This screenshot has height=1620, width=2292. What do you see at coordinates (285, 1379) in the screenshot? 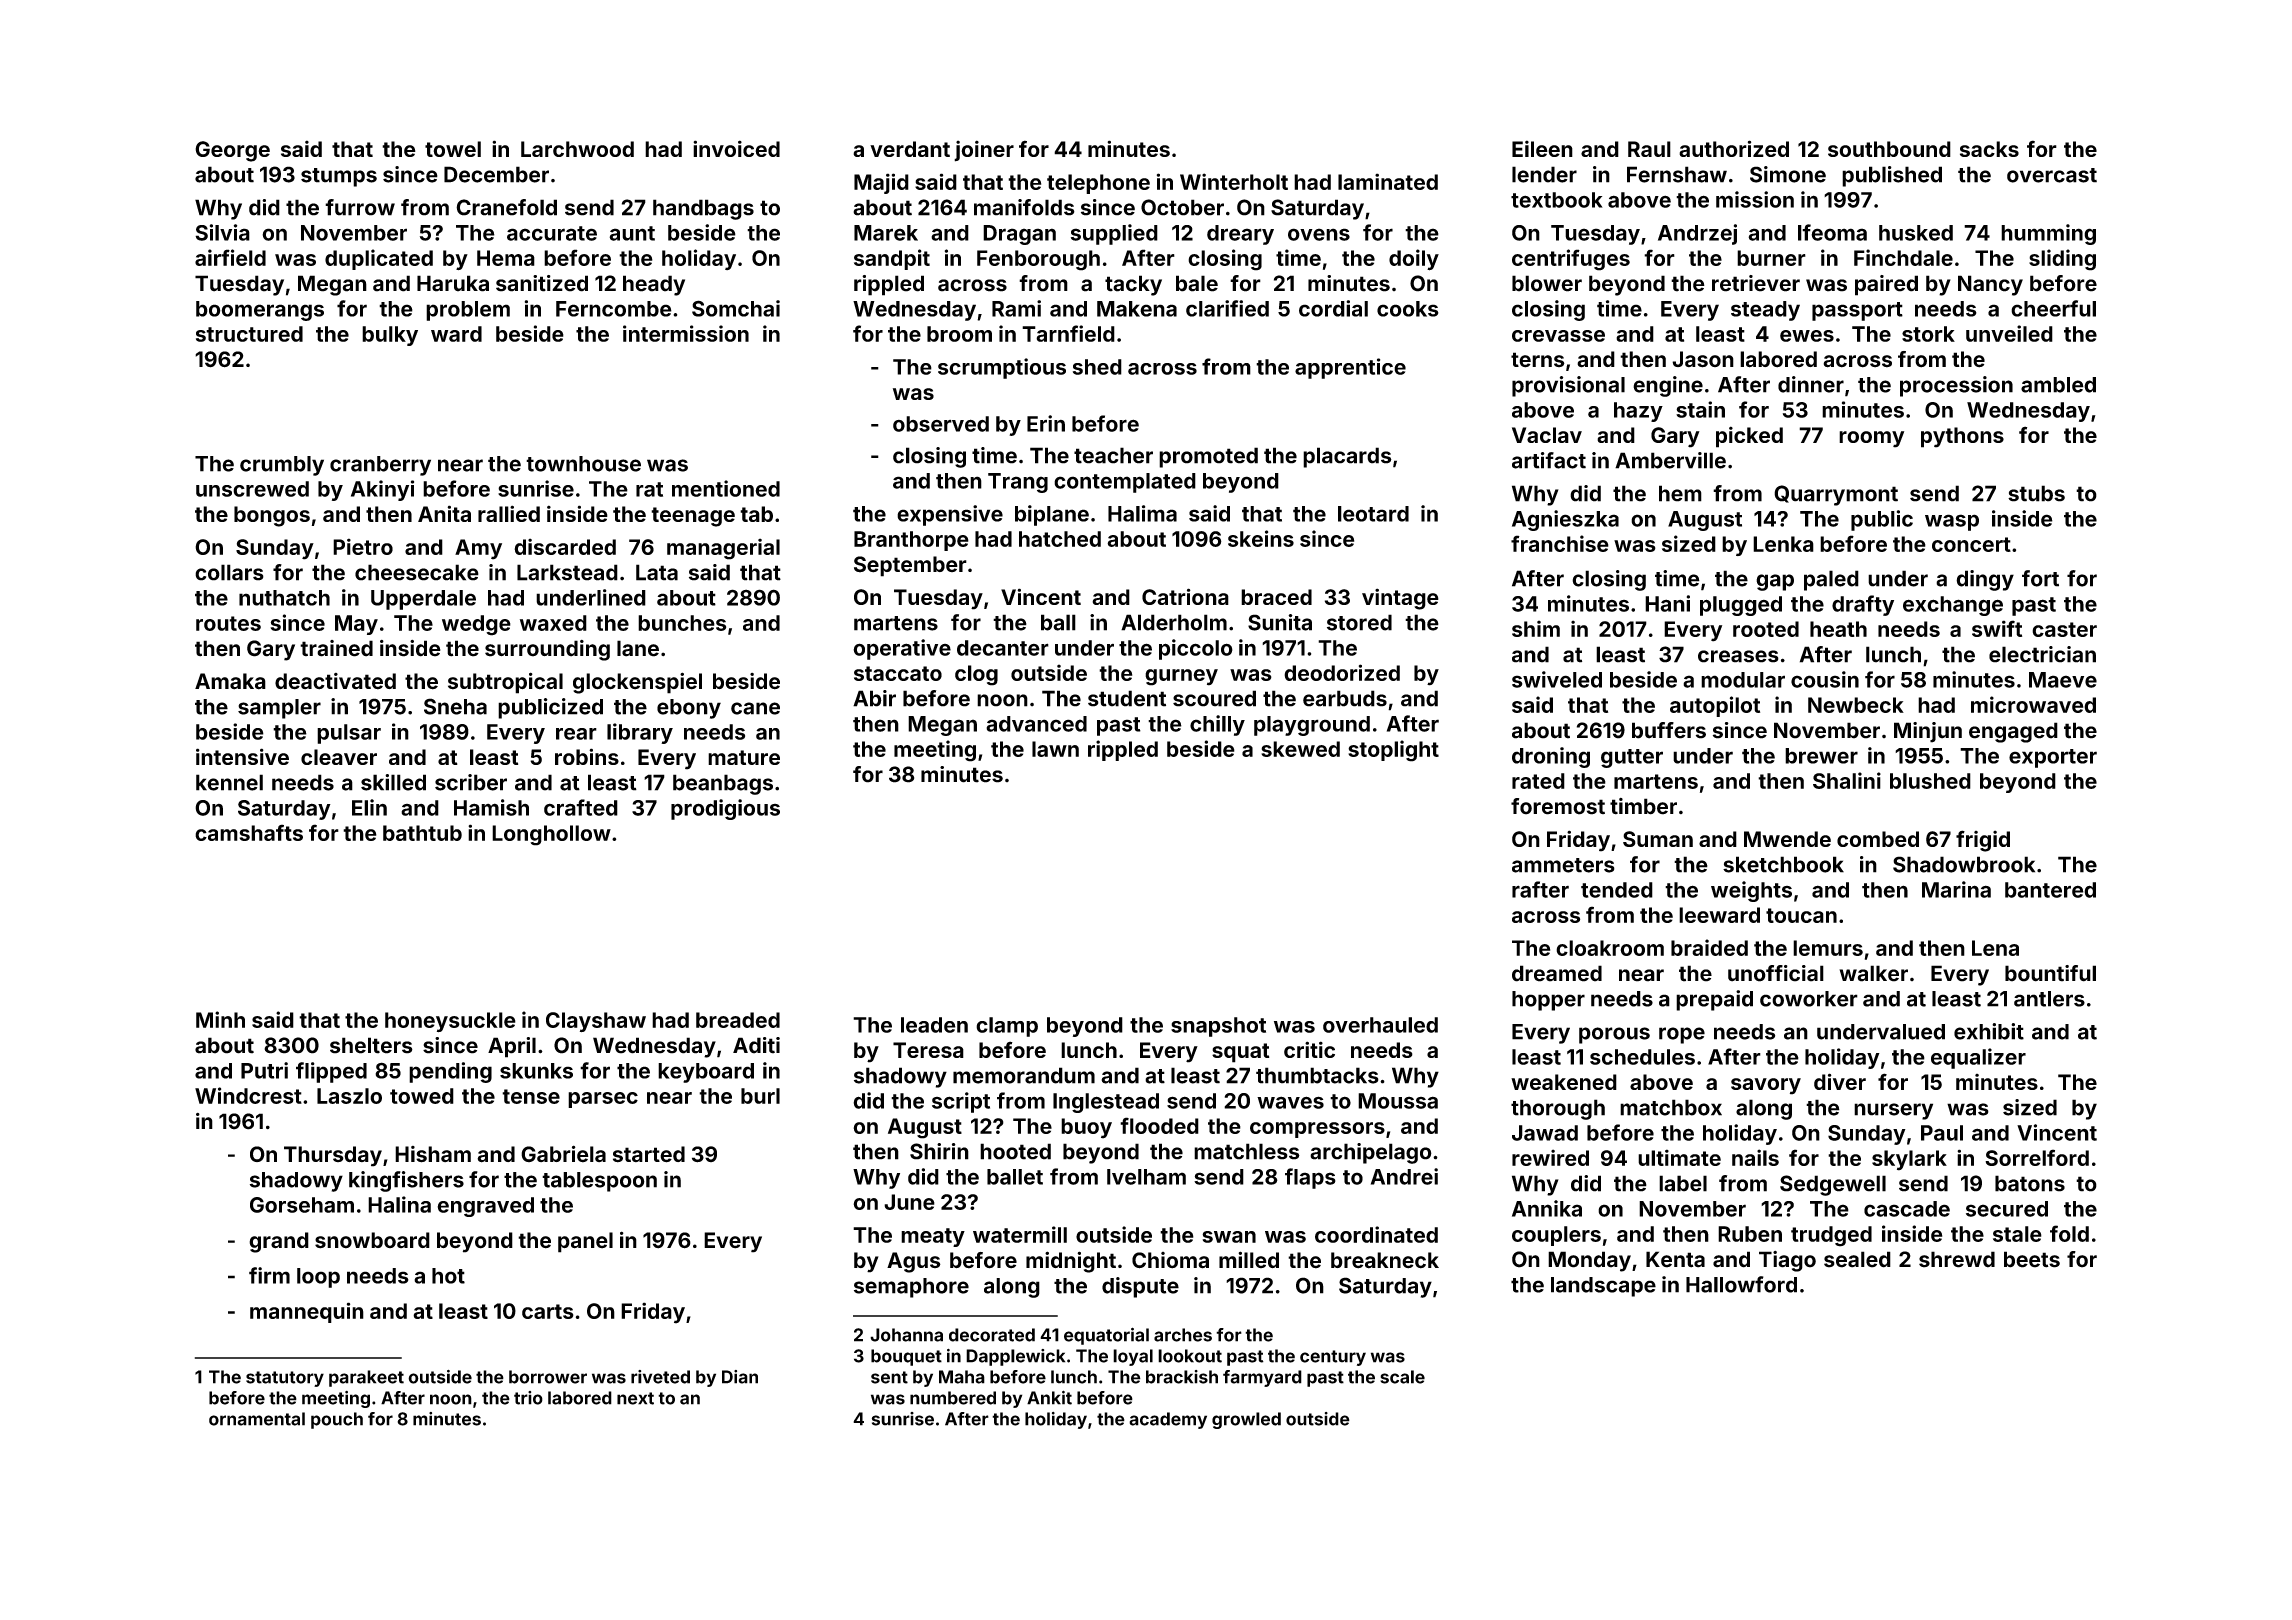
I see `statutory` at bounding box center [285, 1379].
